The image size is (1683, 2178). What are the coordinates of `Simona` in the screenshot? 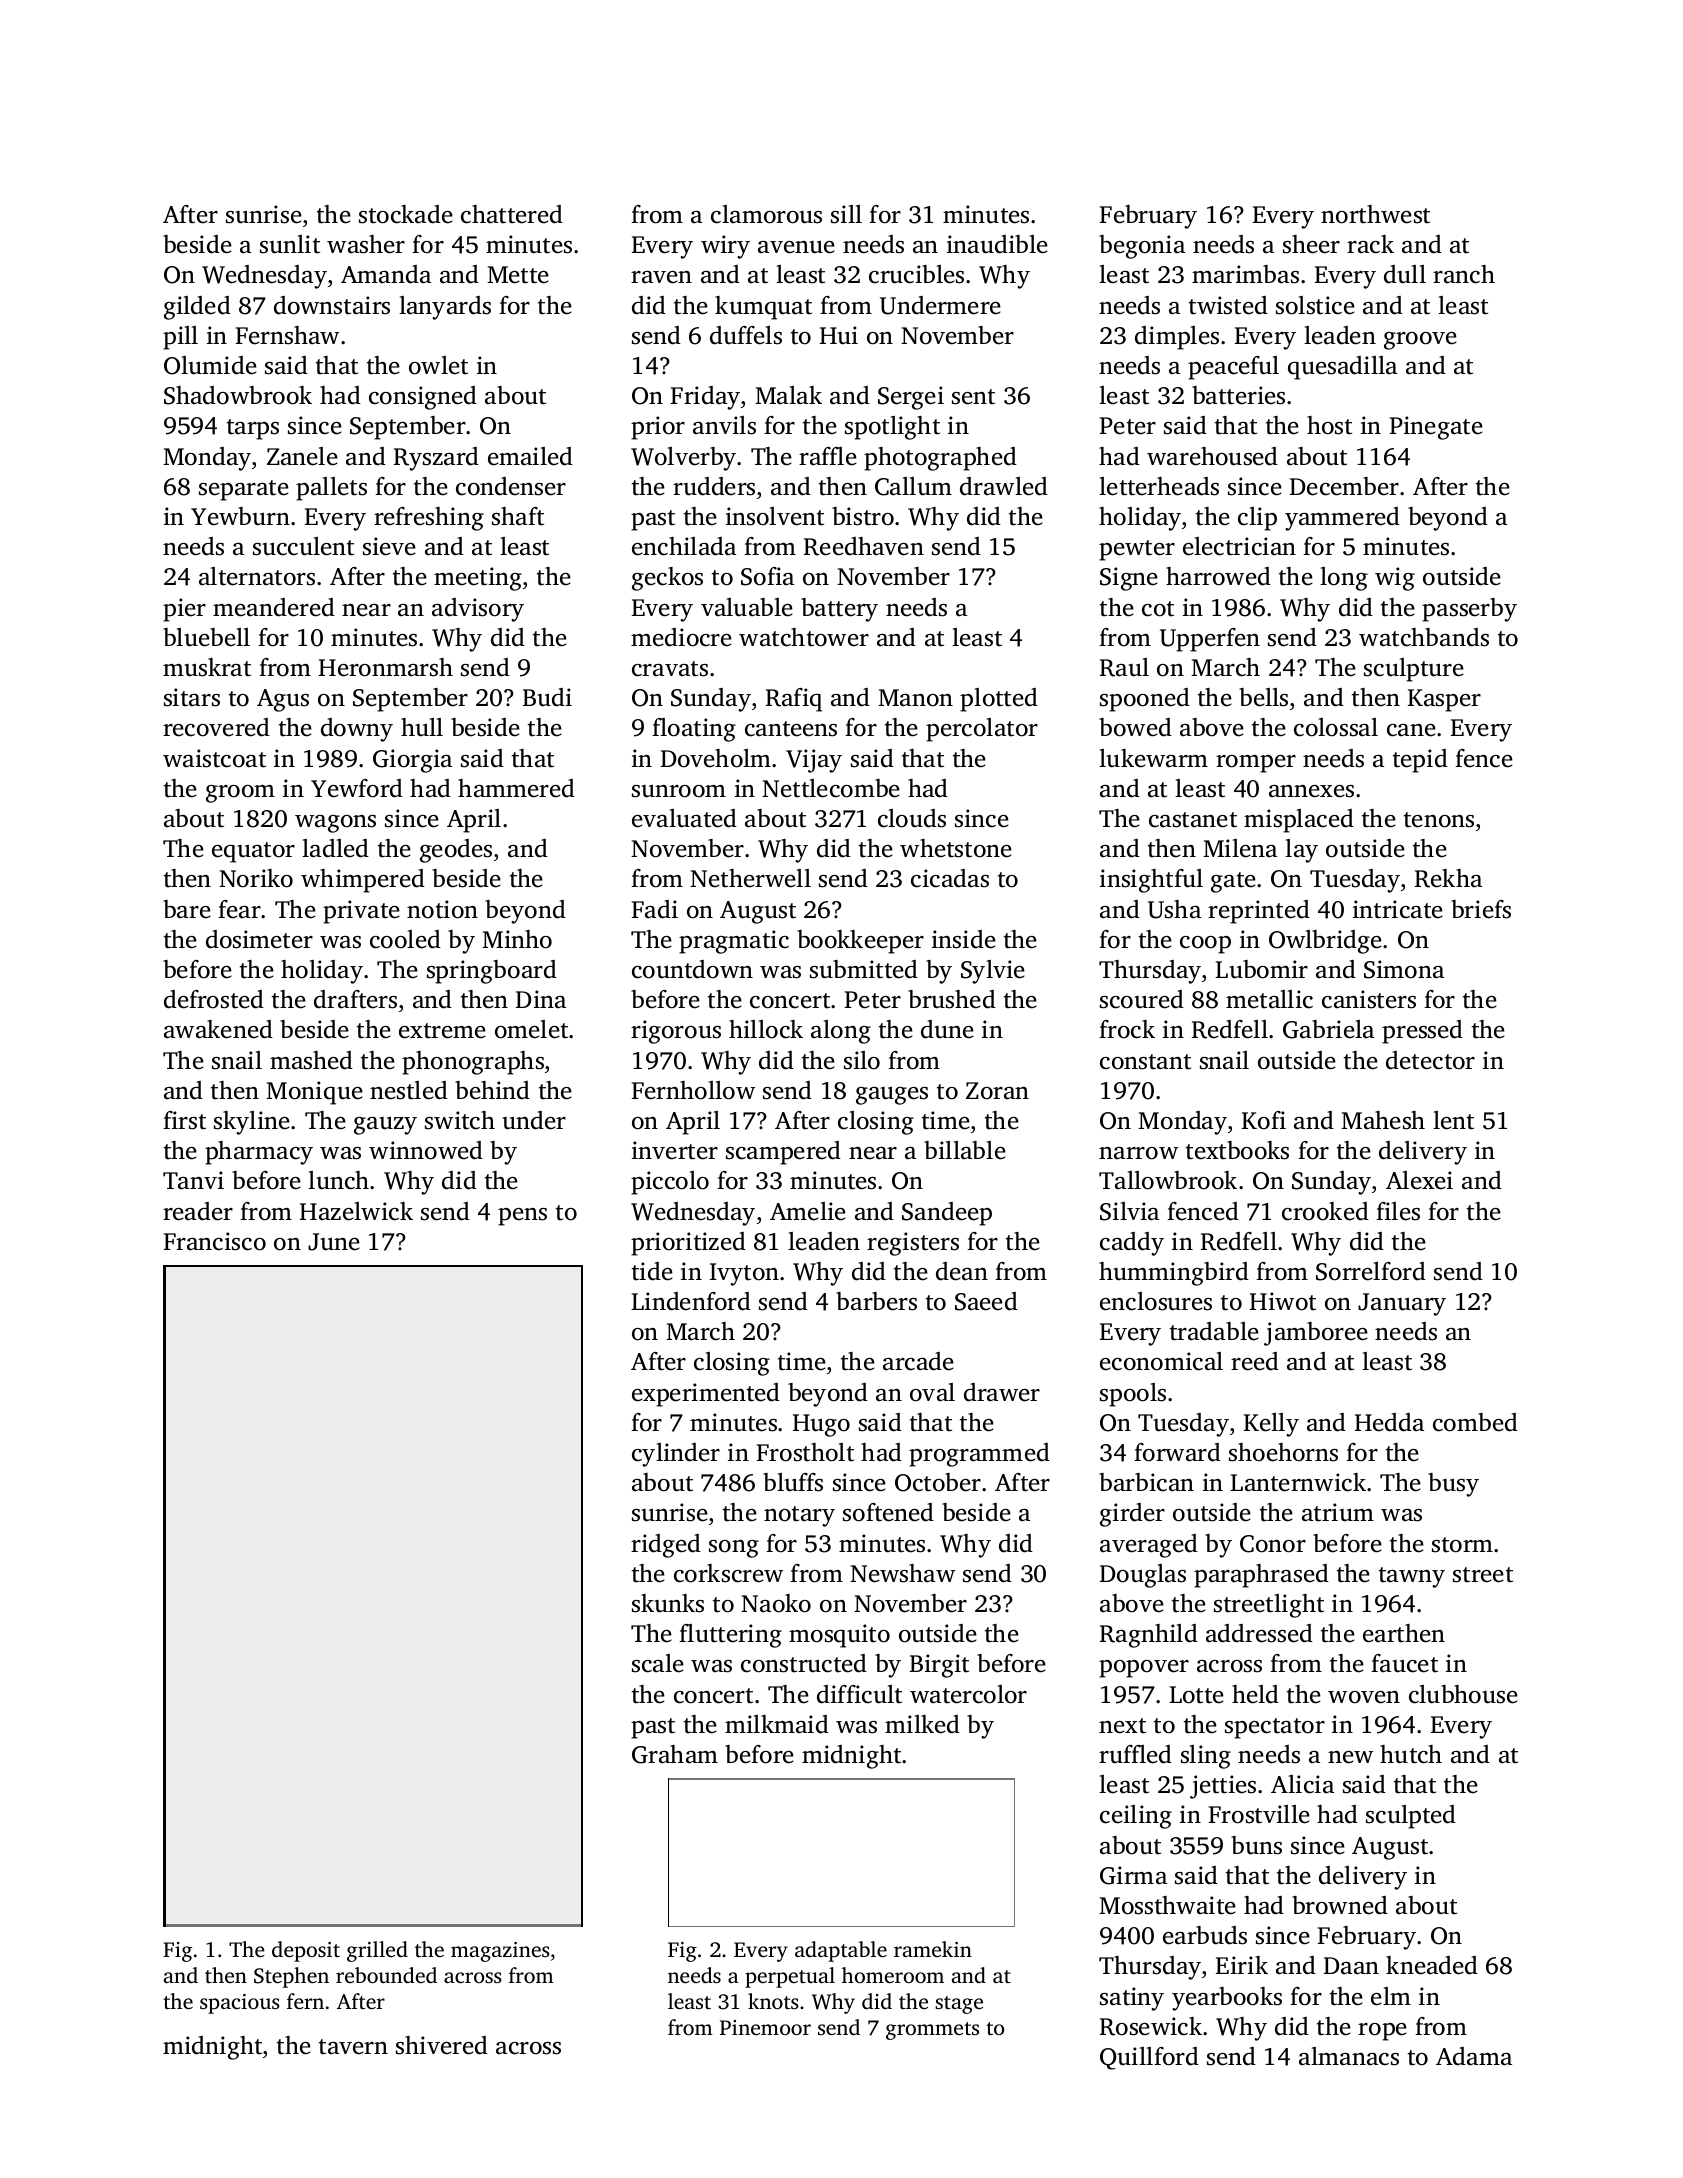 It's located at (1404, 969).
